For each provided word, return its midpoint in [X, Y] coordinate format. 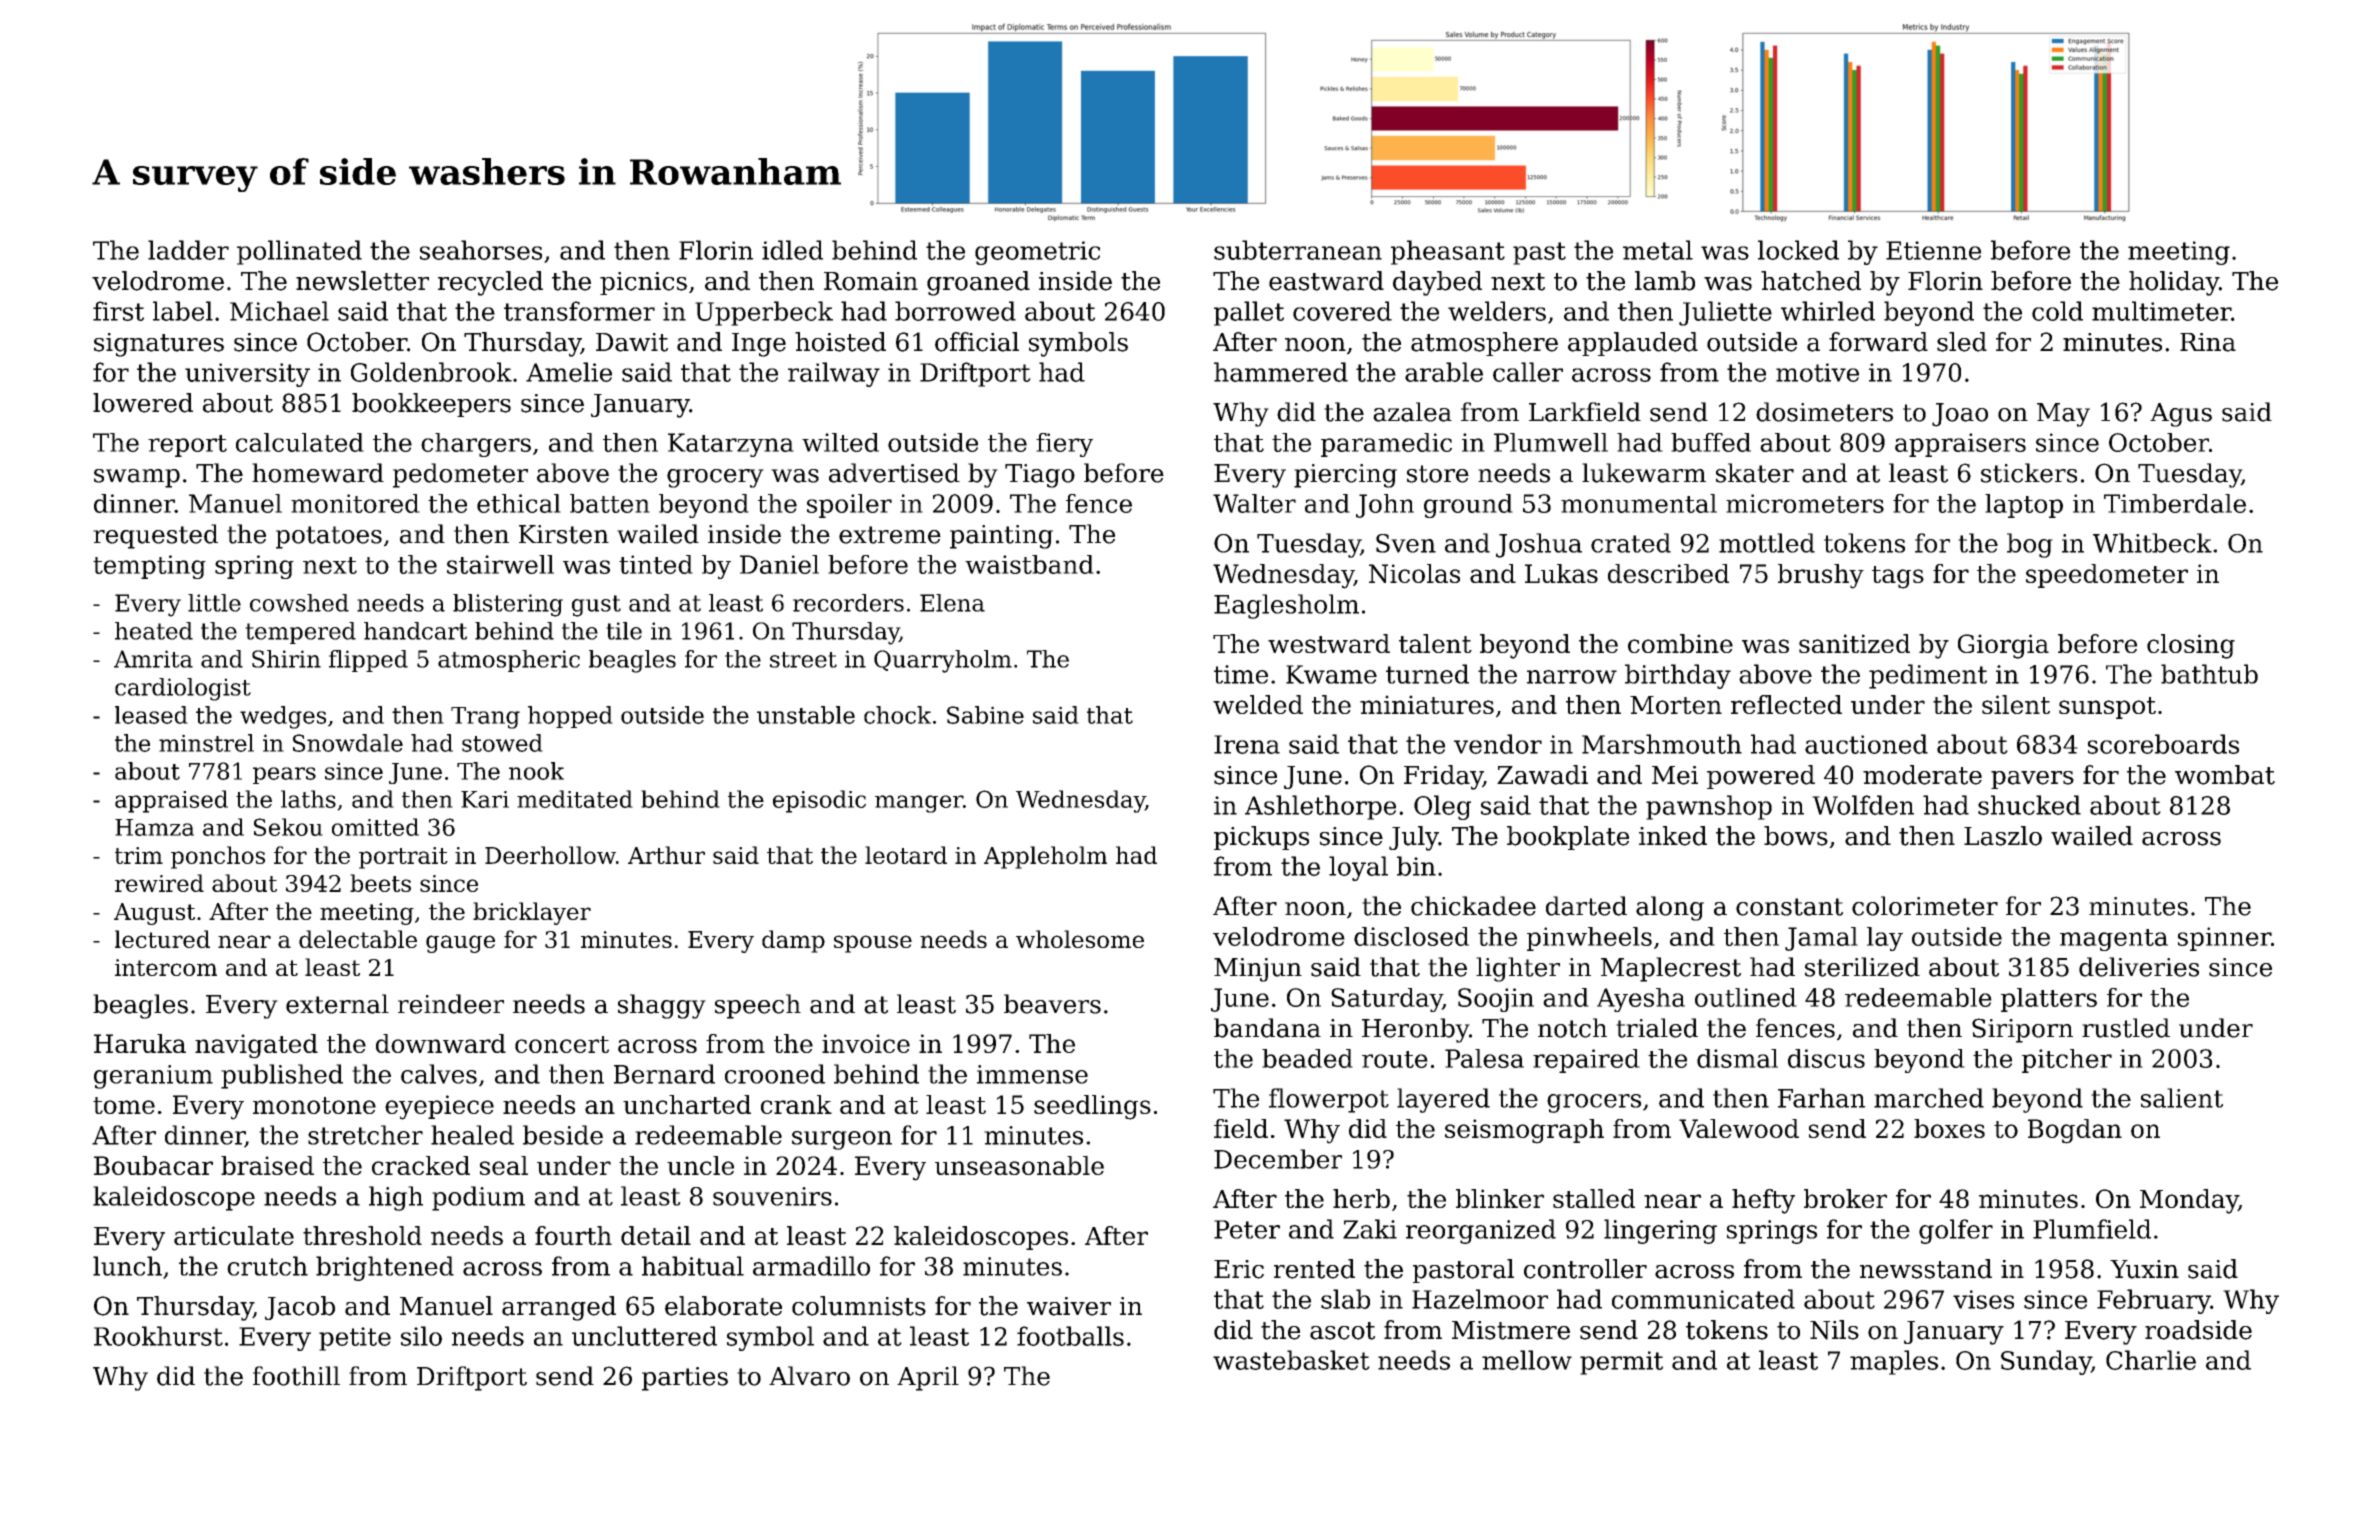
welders [1497, 311]
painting [1001, 537]
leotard [906, 855]
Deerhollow [550, 855]
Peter [1247, 1229]
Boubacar [153, 1165]
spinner [2224, 939]
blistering [508, 605]
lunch [127, 1266]
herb [1361, 1198]
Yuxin [2144, 1269]
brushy [1821, 576]
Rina [2208, 342]
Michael [279, 311]
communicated [1703, 1299]
